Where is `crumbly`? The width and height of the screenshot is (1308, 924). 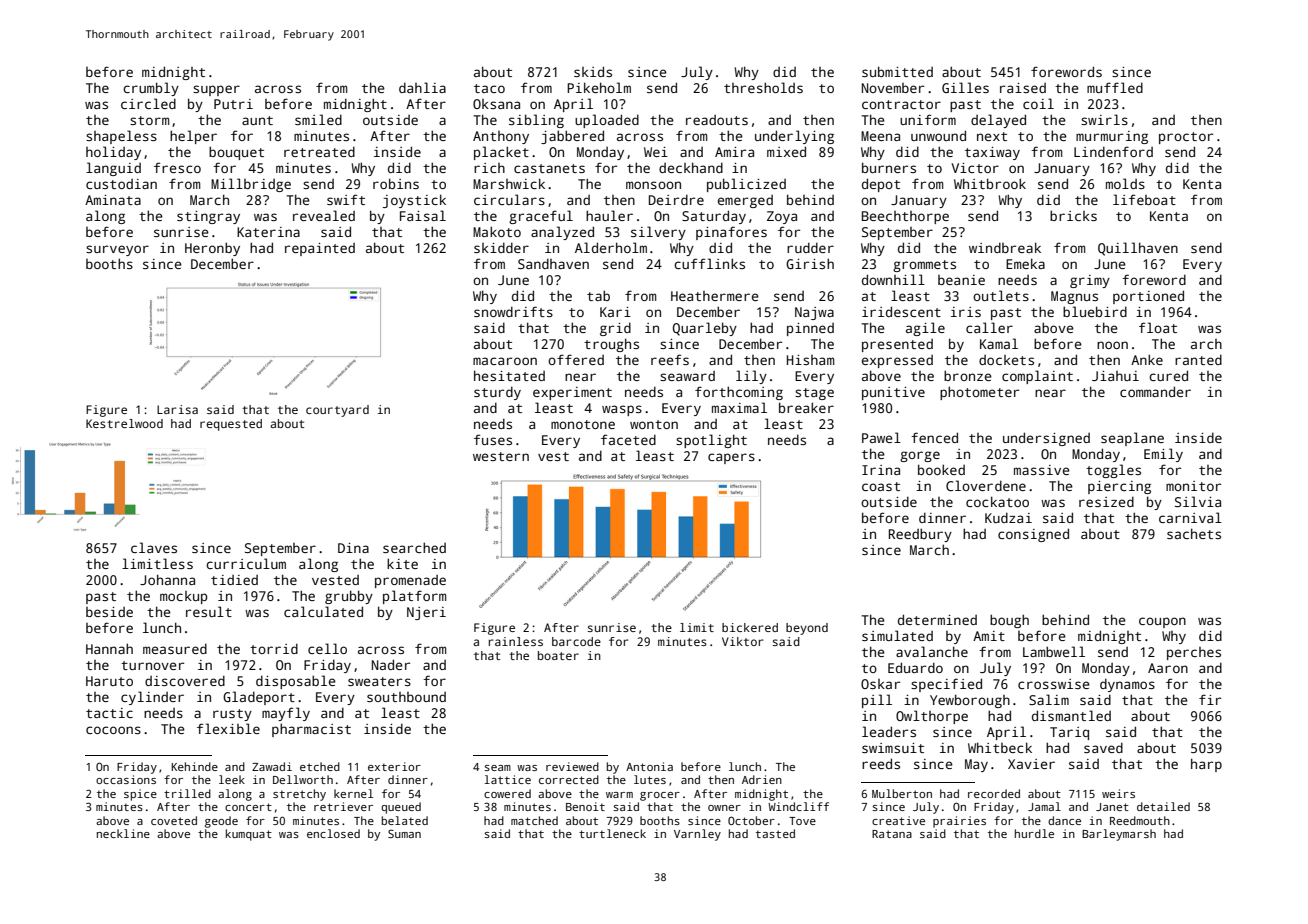
crumbly is located at coordinates (151, 89).
